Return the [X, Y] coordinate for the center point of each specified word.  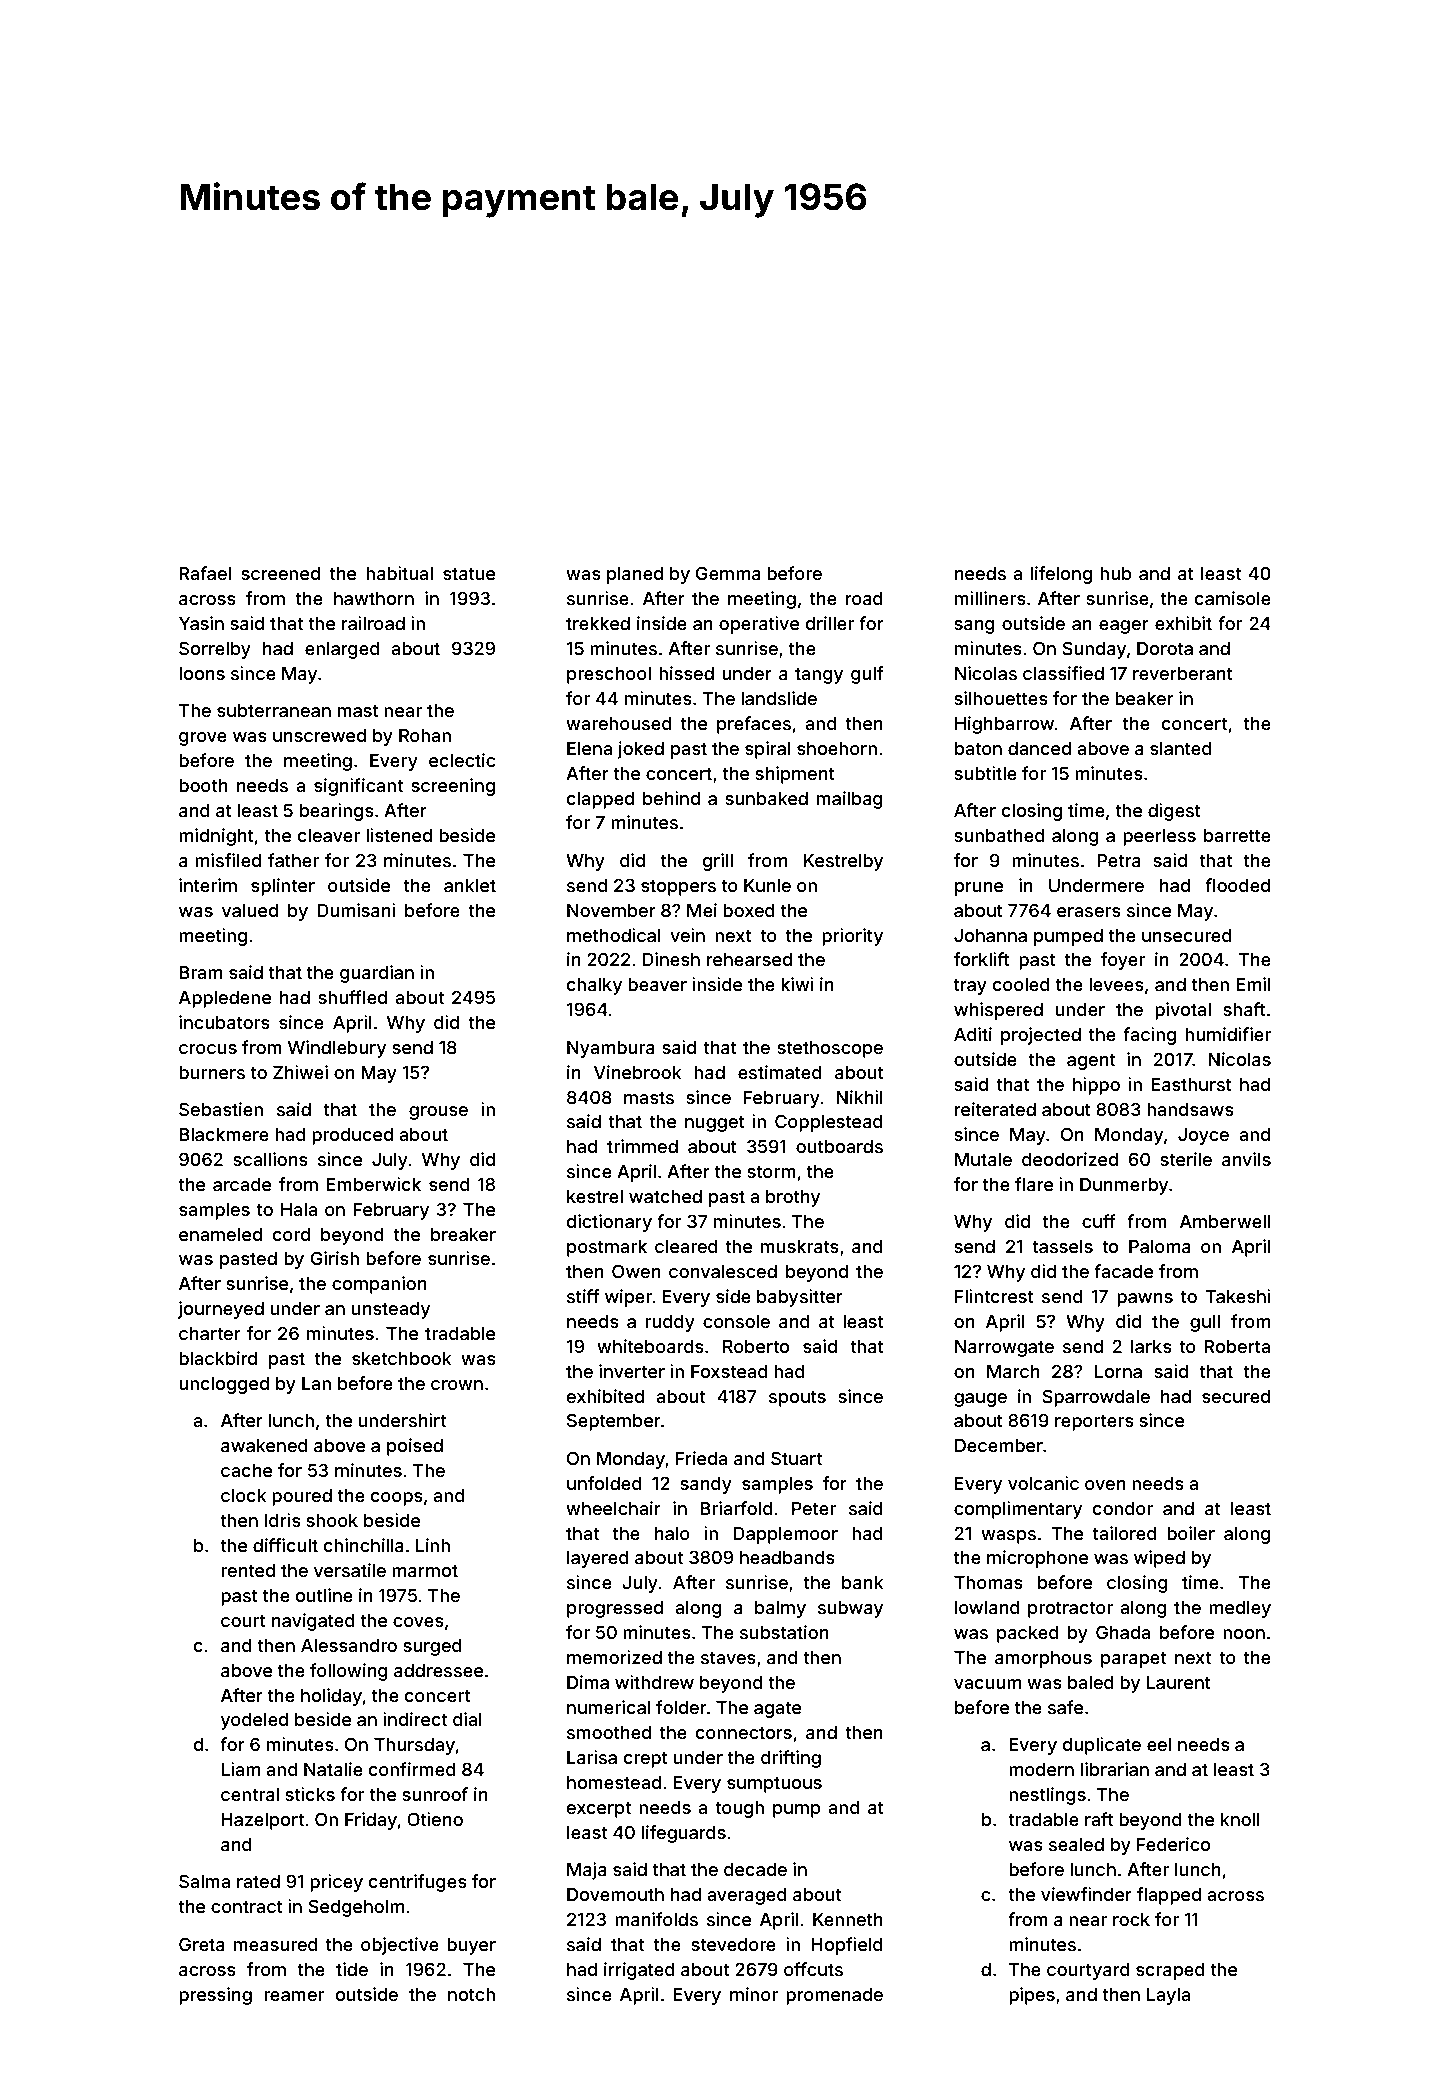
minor [754, 1994]
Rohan [425, 735]
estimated [780, 1072]
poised [415, 1447]
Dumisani [356, 910]
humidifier [1228, 1034]
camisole [1233, 598]
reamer [294, 1996]
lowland [987, 1607]
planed [635, 575]
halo [672, 1533]
